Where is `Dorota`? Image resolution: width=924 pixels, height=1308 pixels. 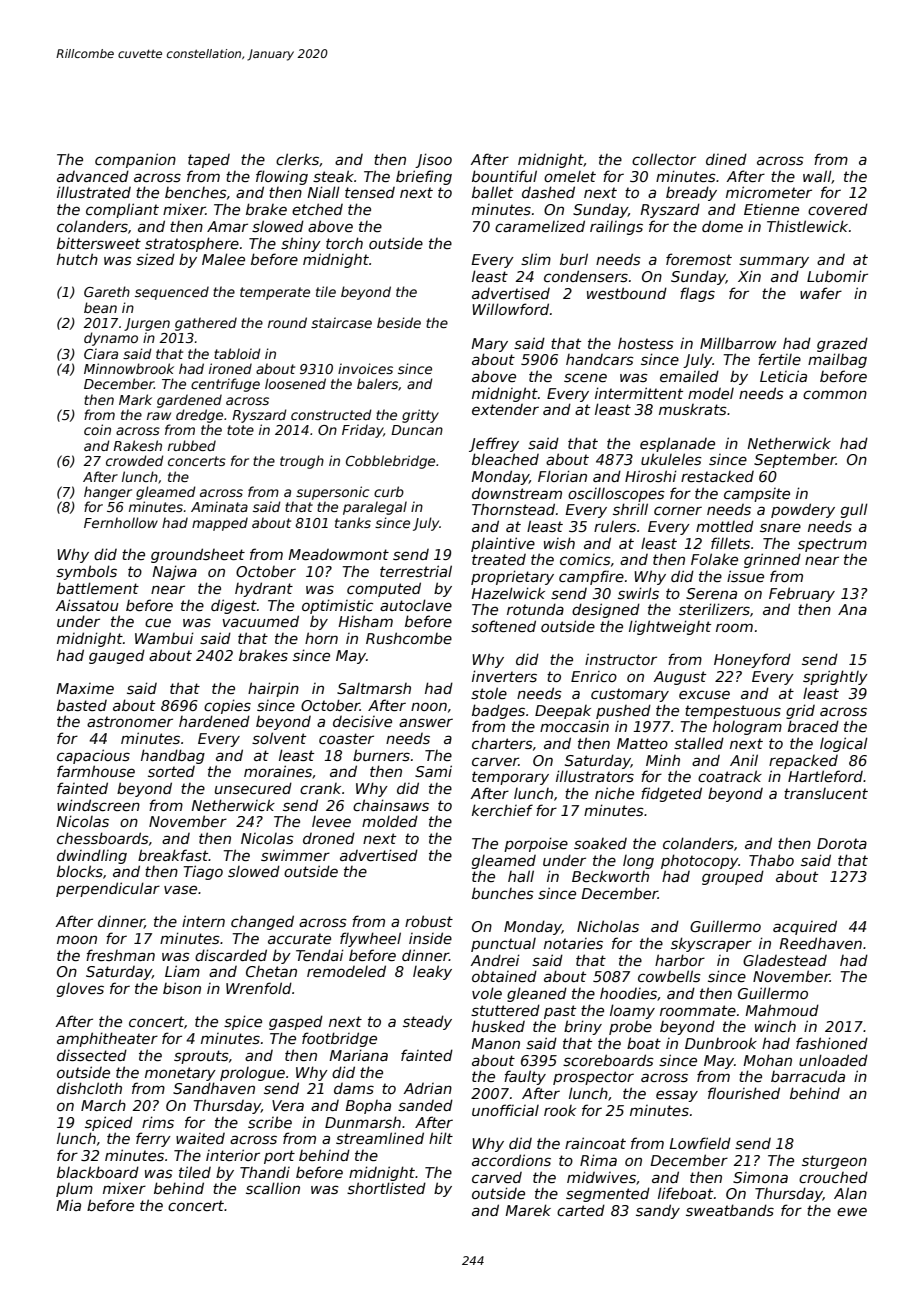
Dorota is located at coordinates (842, 843).
